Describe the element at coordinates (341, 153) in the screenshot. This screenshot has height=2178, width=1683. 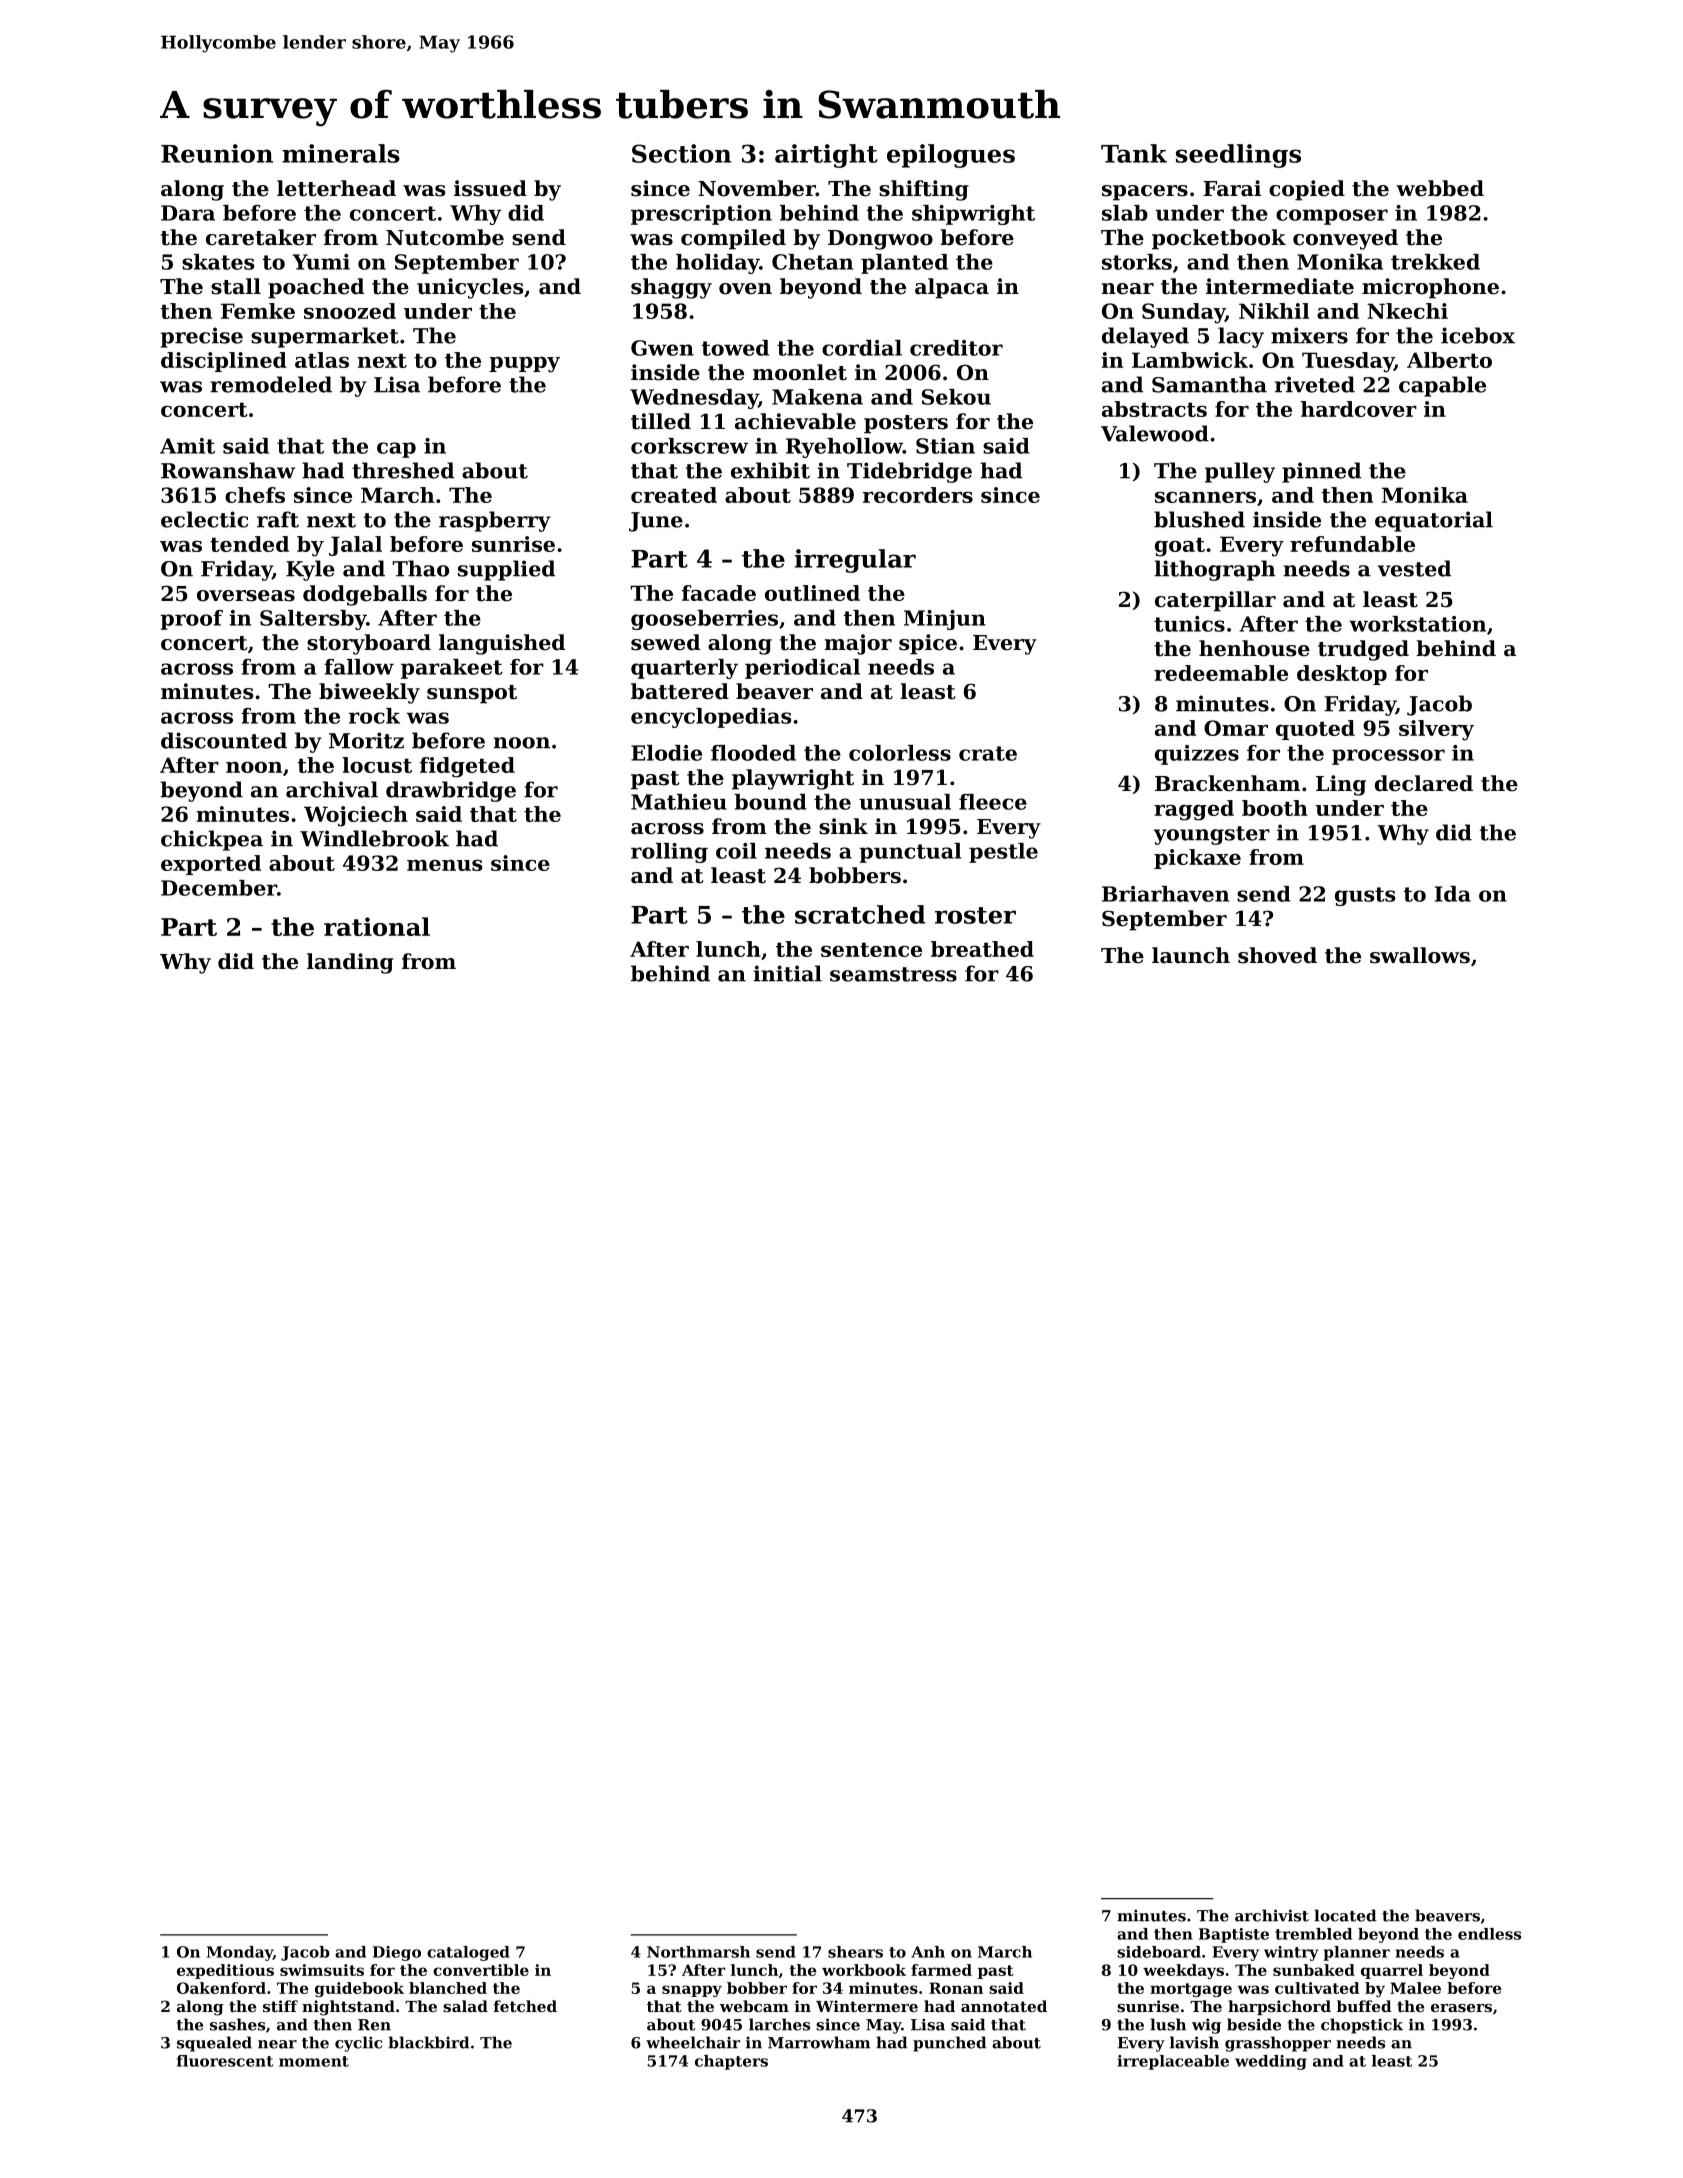
I see `minerals` at that location.
